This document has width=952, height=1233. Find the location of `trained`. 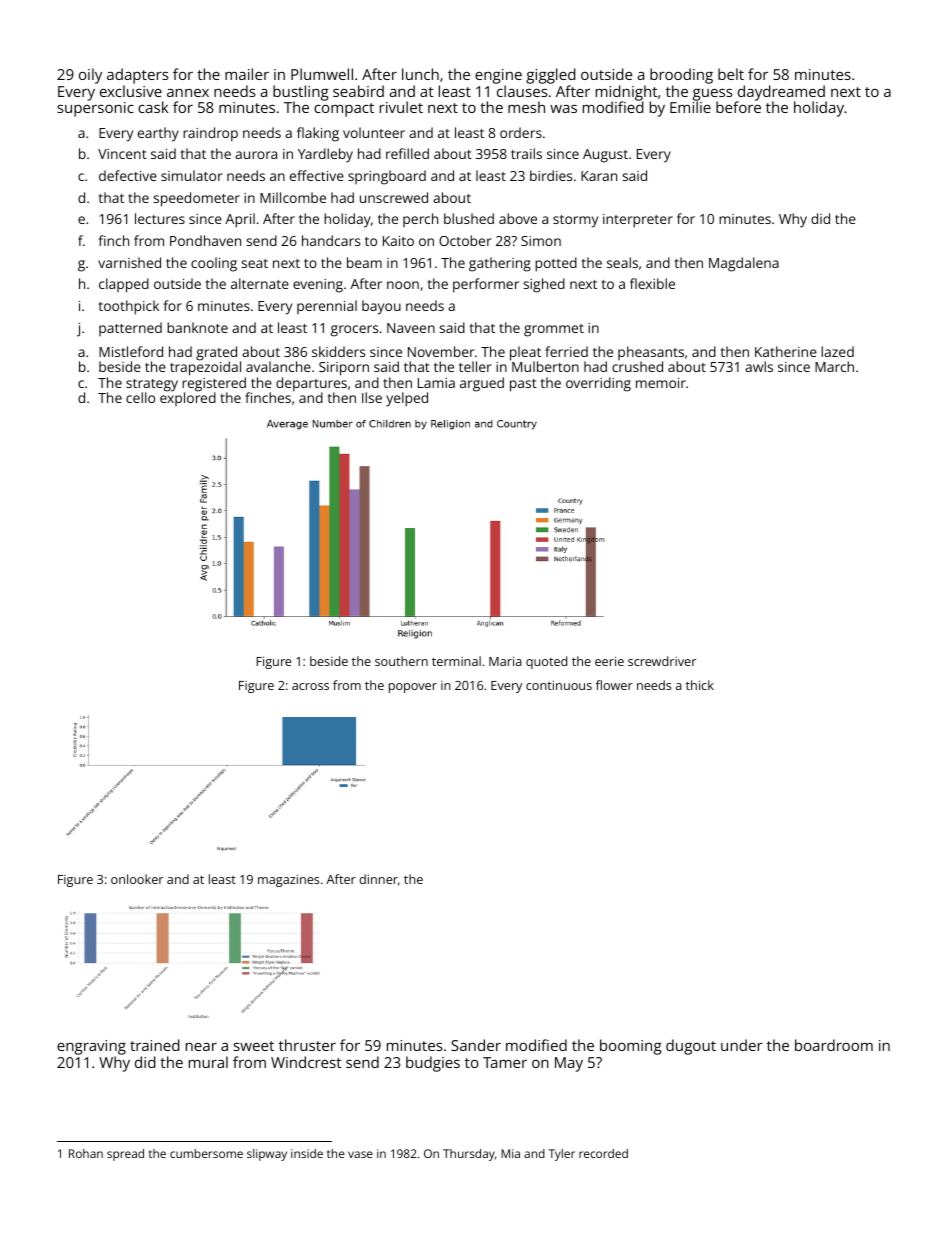

trained is located at coordinates (154, 1045).
